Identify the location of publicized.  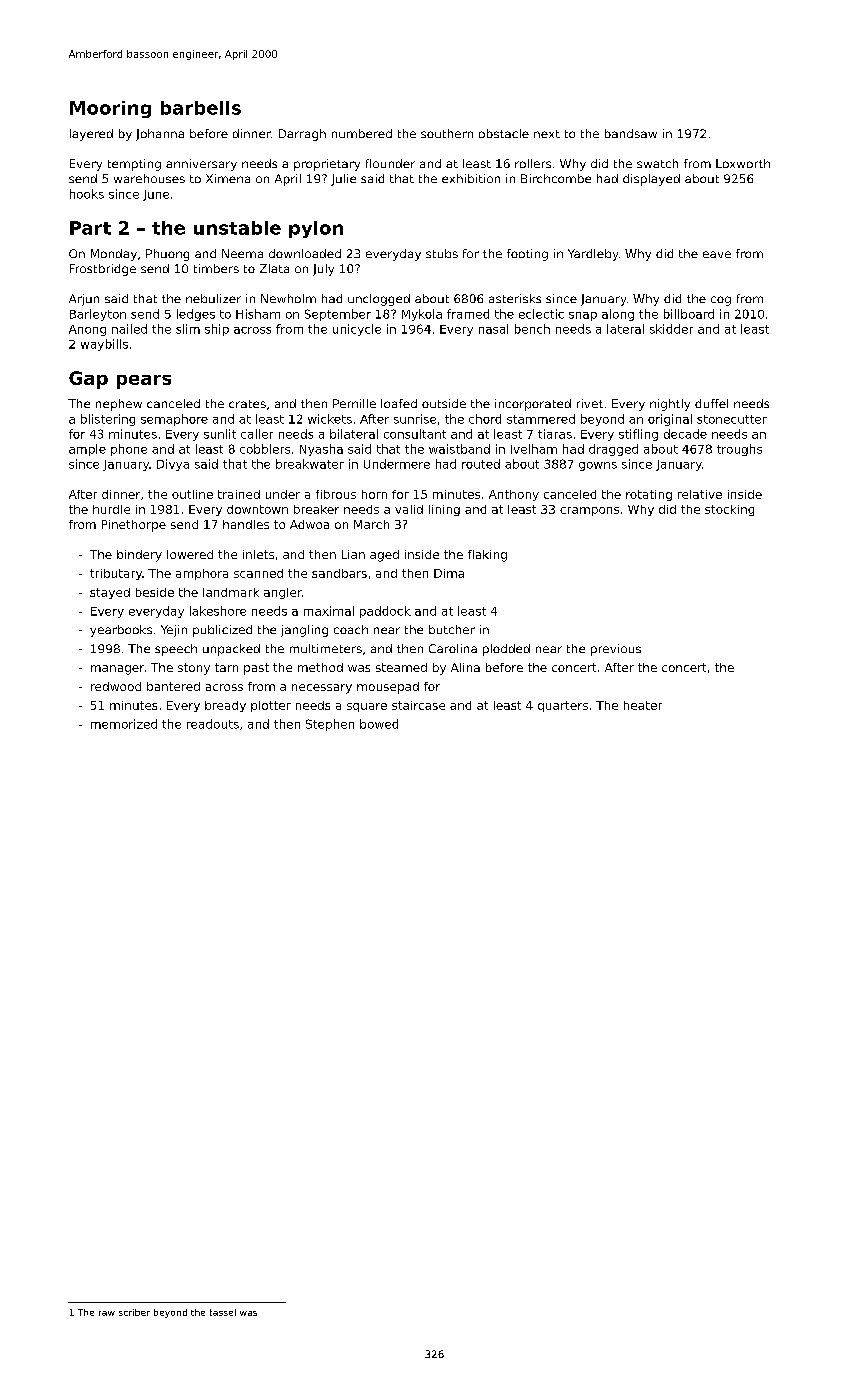
(222, 631).
